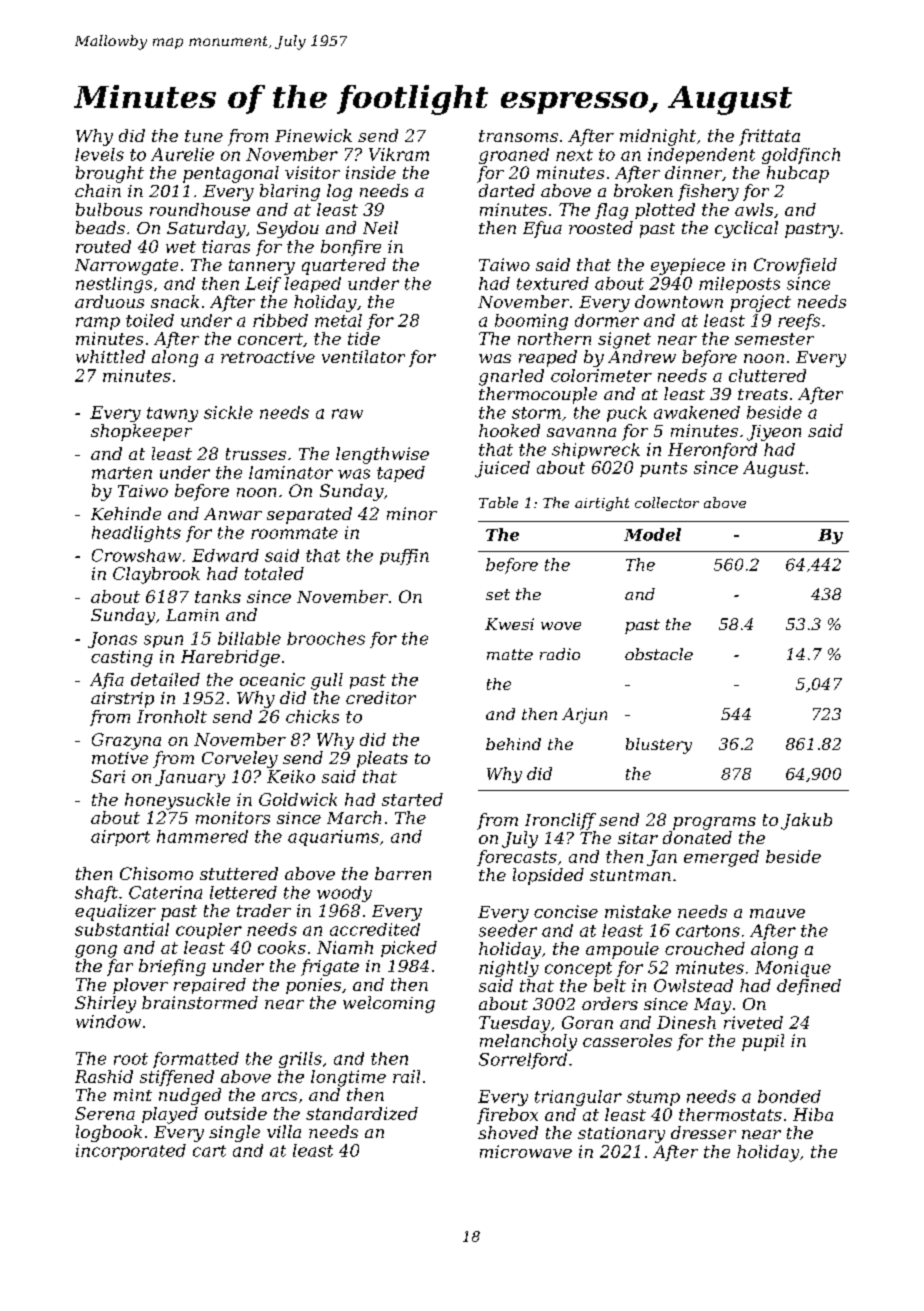 This screenshot has height=1311, width=924. What do you see at coordinates (403, 873) in the screenshot?
I see `barren` at bounding box center [403, 873].
